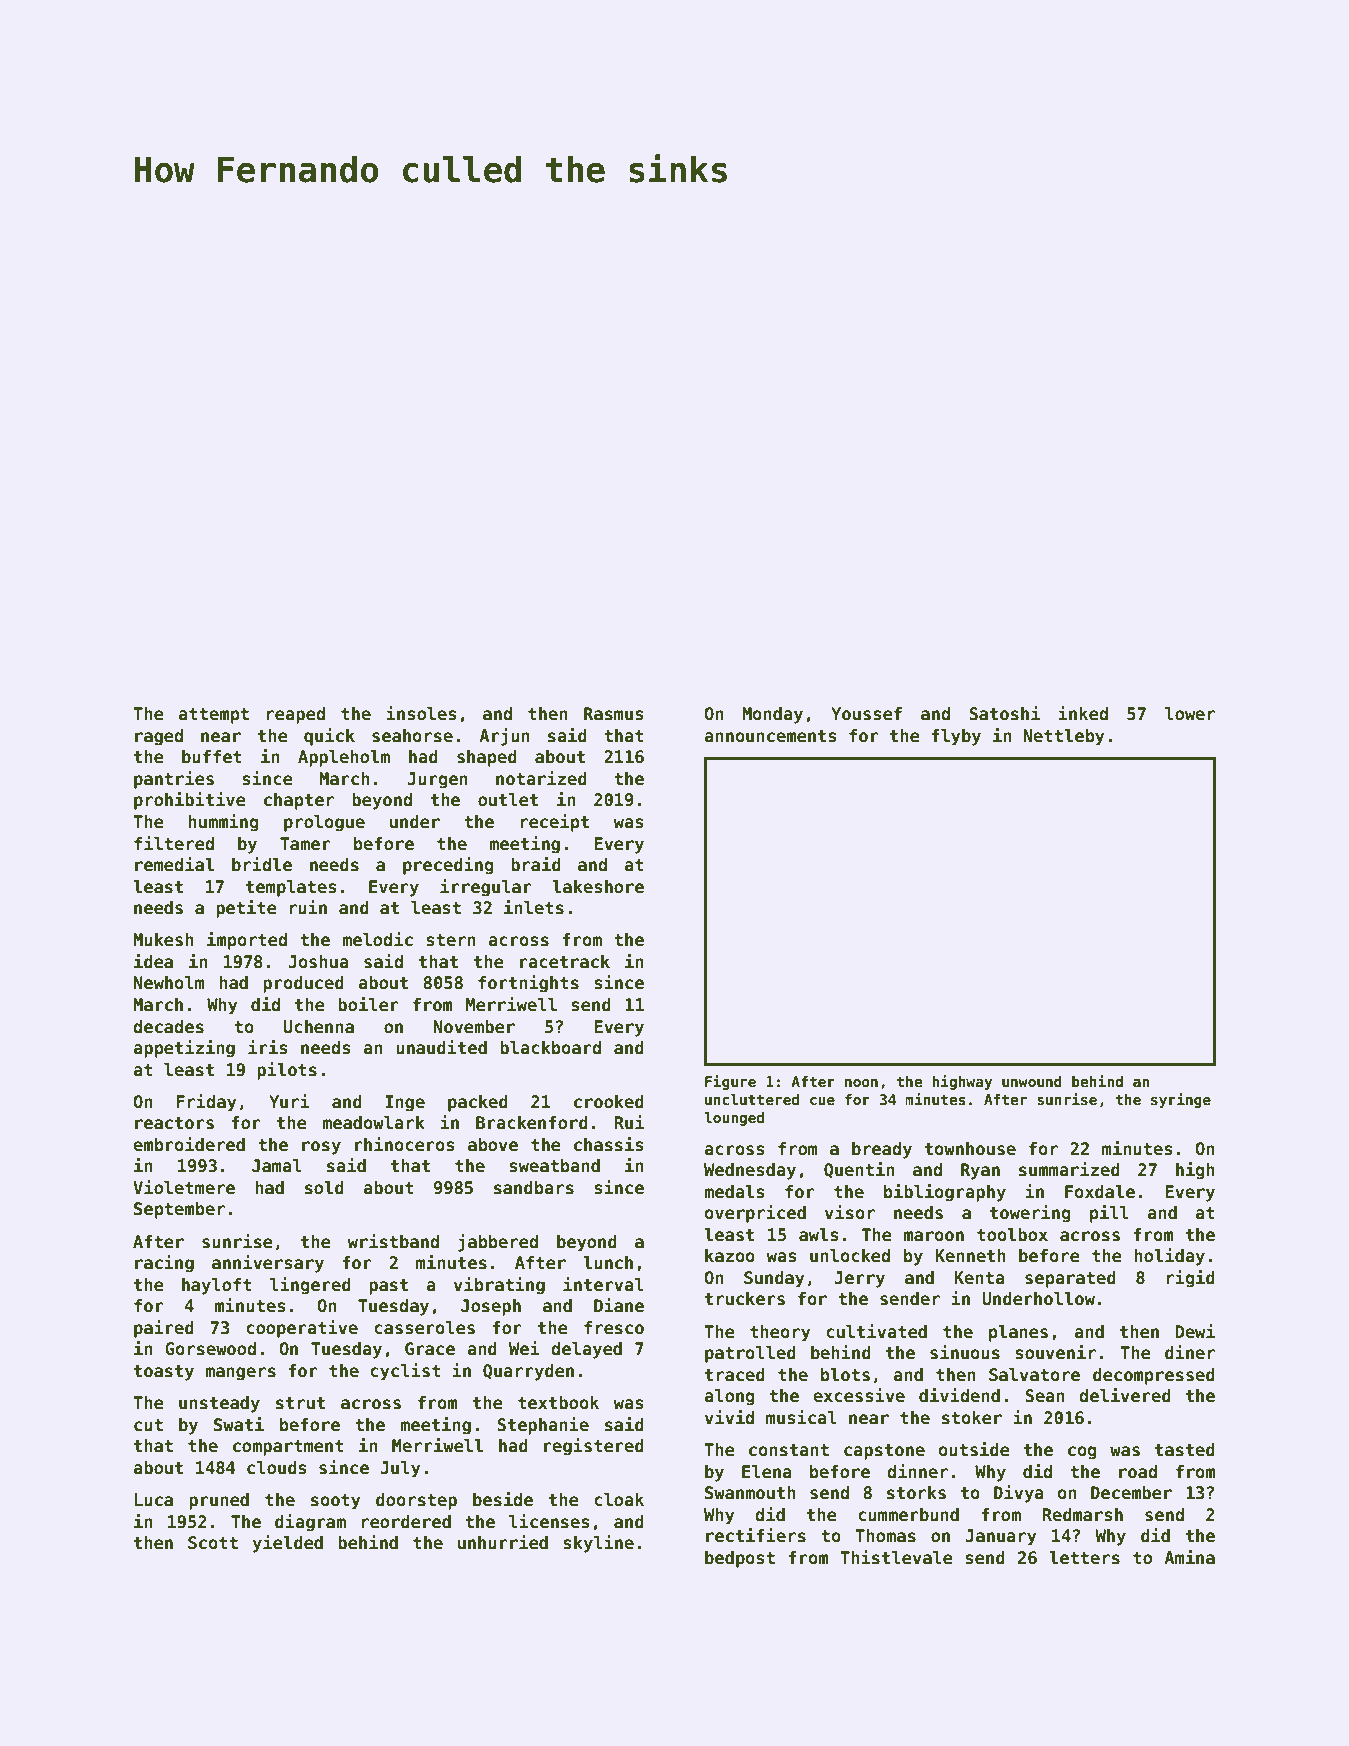 This screenshot has width=1349, height=1746. What do you see at coordinates (536, 864) in the screenshot?
I see `braid` at bounding box center [536, 864].
